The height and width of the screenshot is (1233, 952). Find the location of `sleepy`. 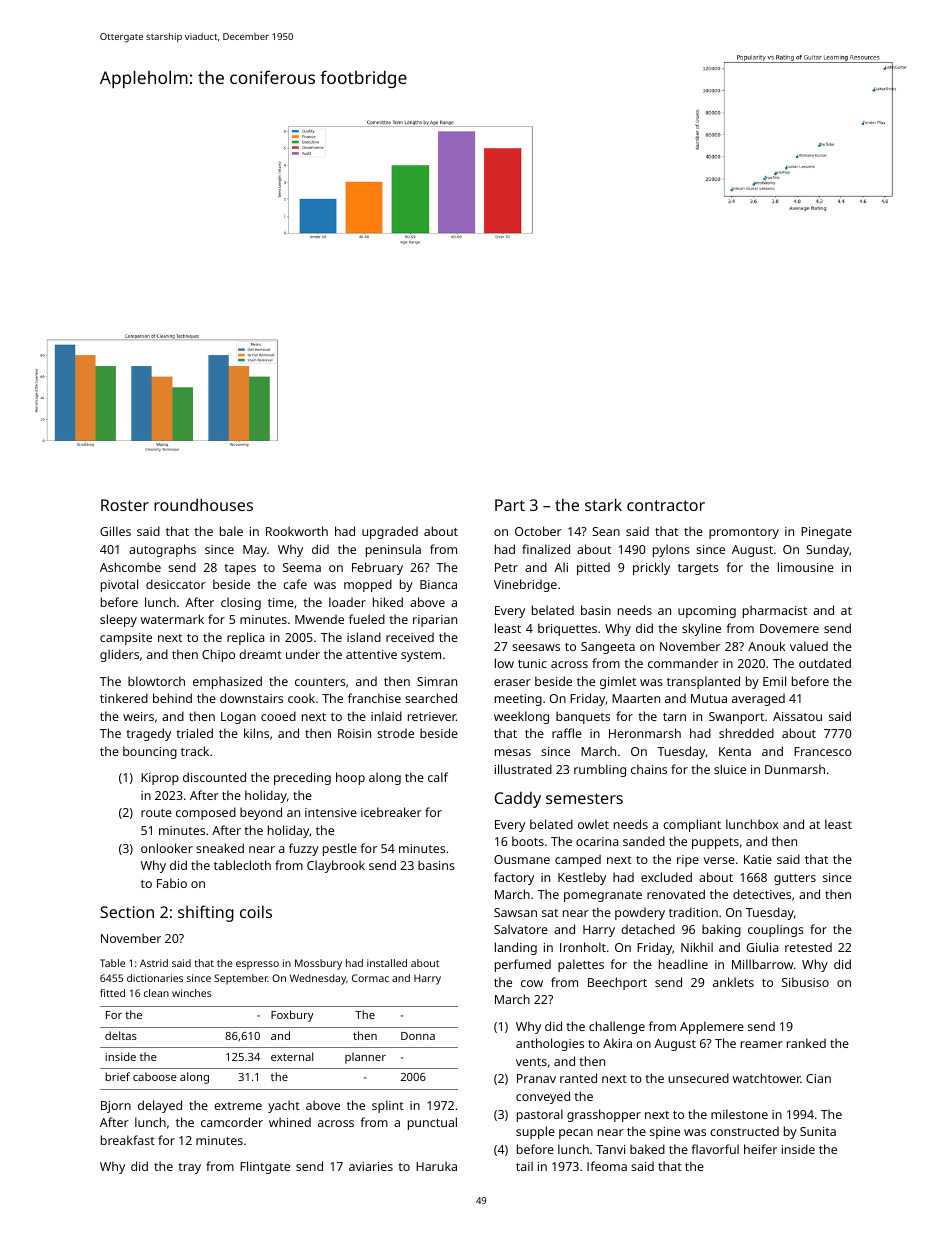

sleepy is located at coordinates (118, 620).
